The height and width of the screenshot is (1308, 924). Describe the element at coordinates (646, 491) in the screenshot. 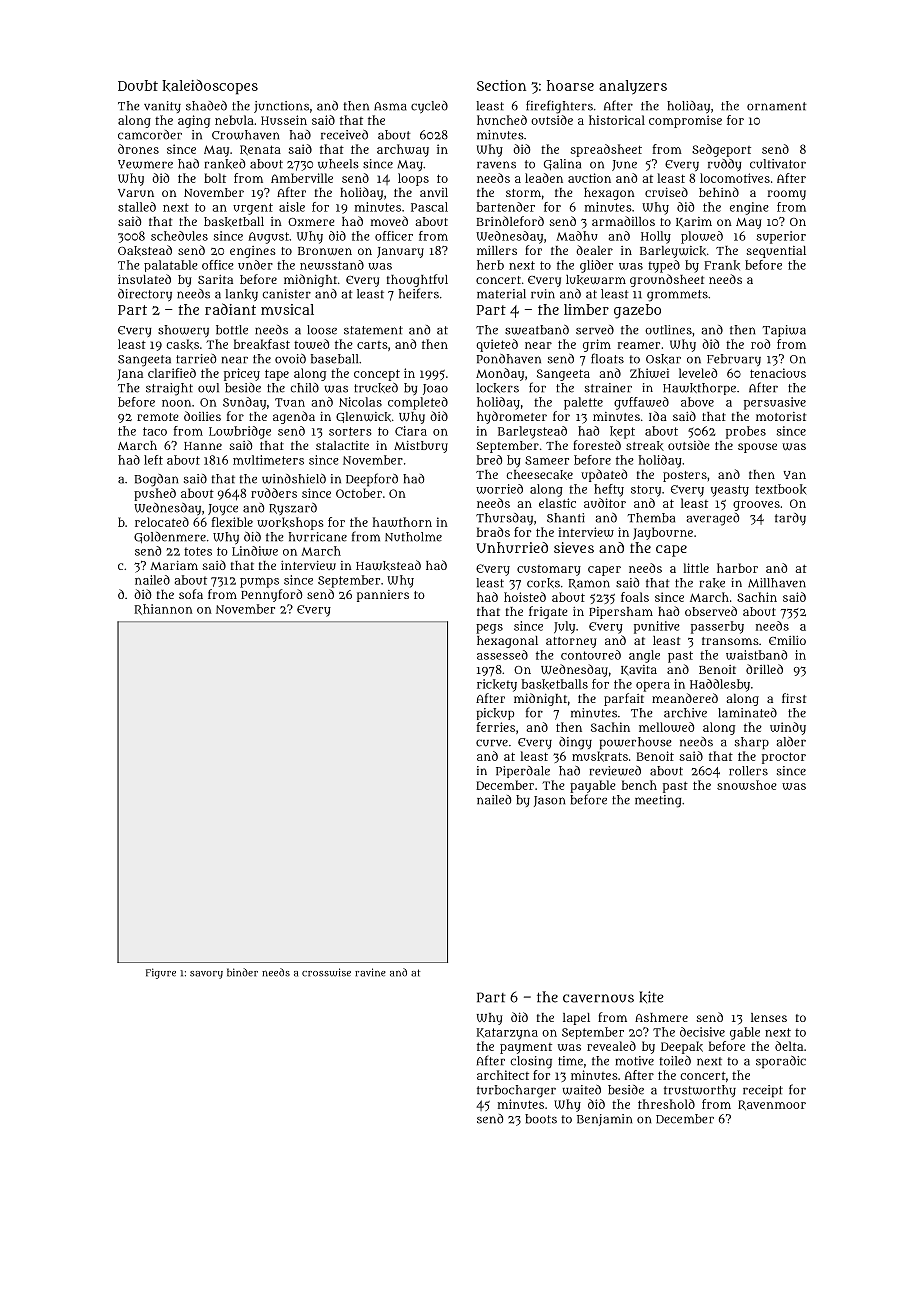

I see `story` at that location.
